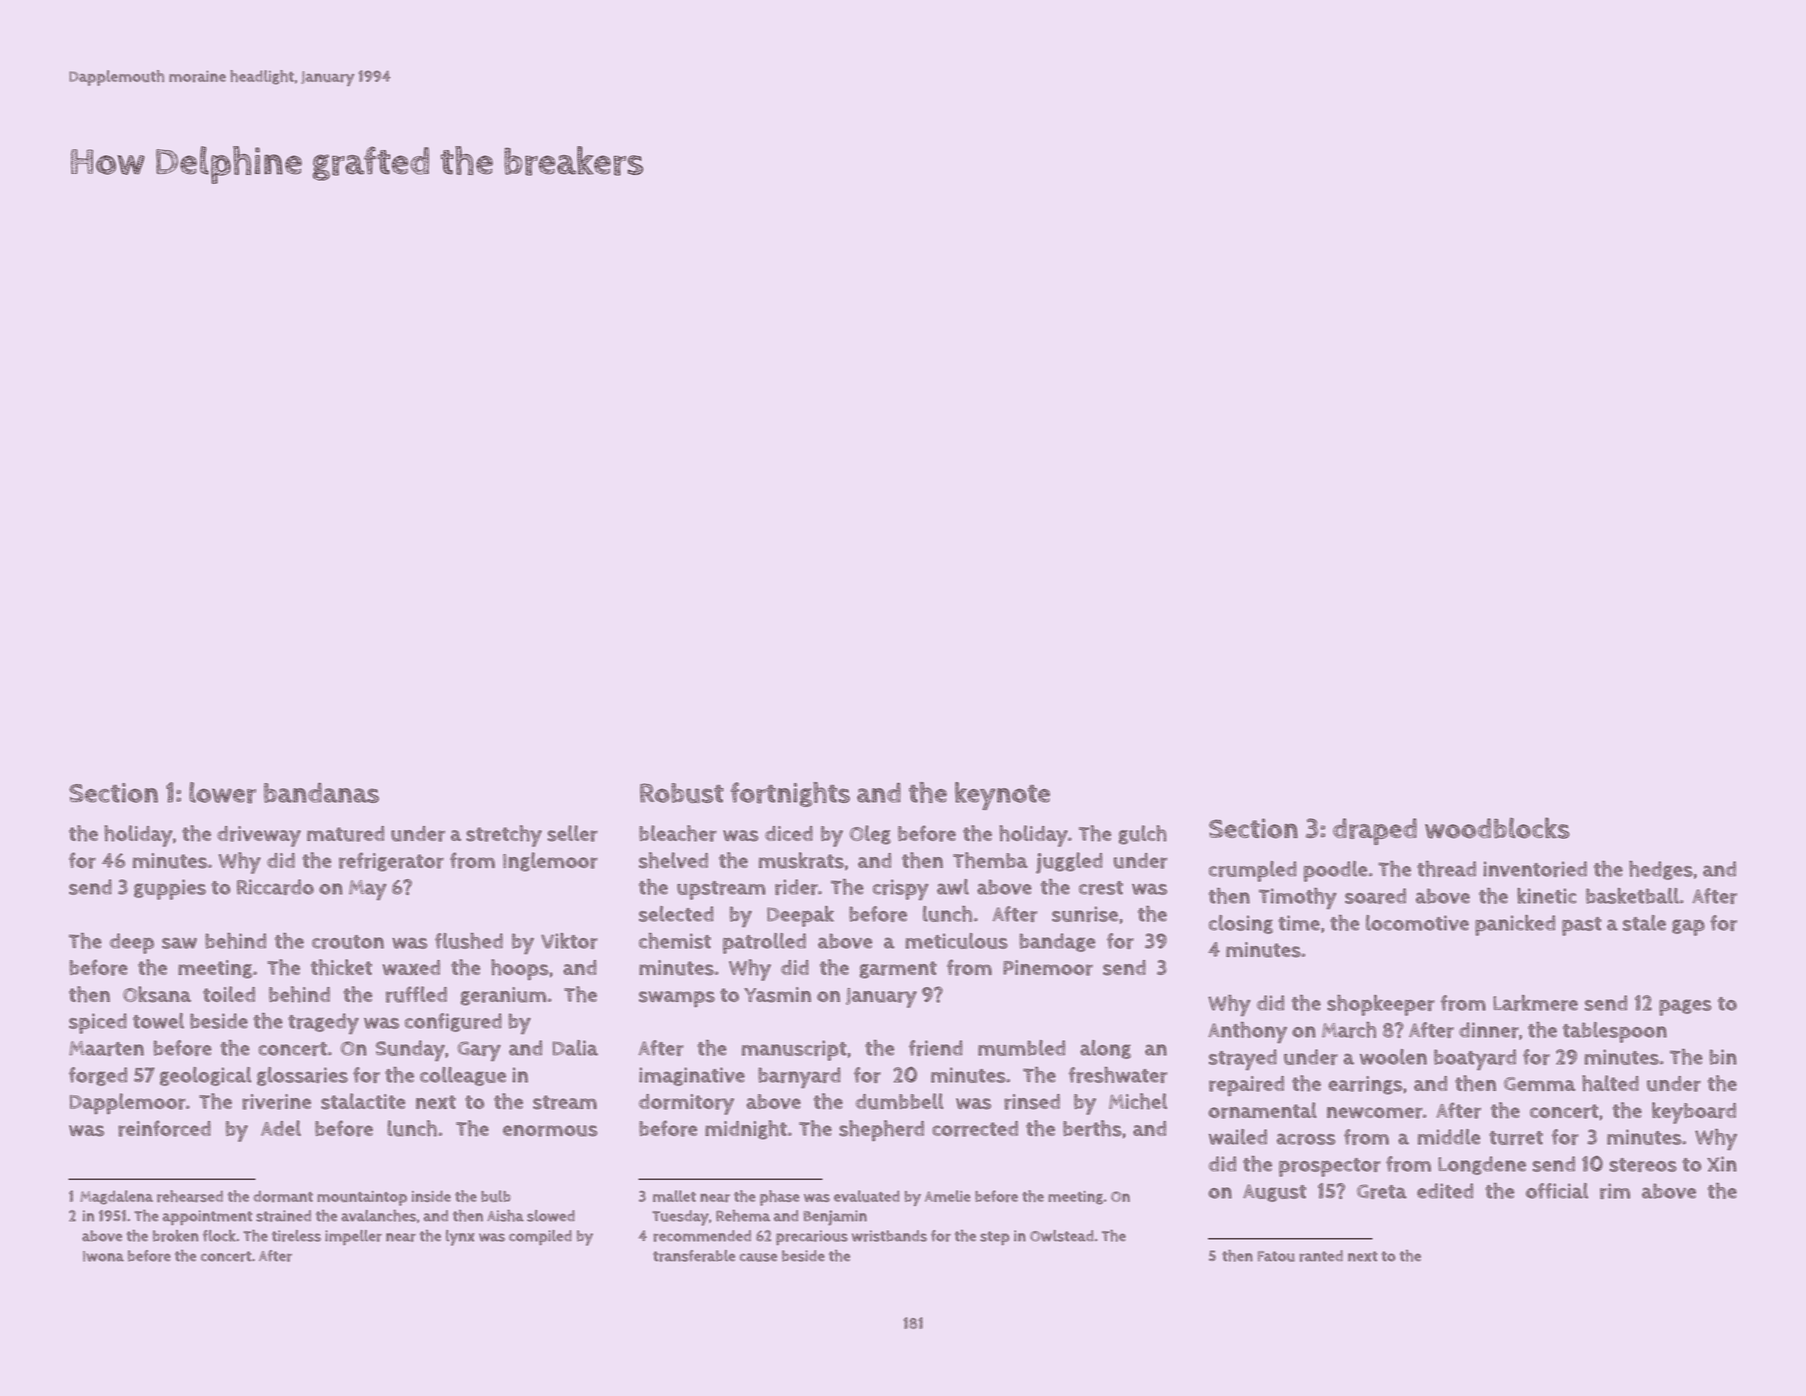 Image resolution: width=1806 pixels, height=1396 pixels. Describe the element at coordinates (1321, 1256) in the screenshot. I see `ranted` at that location.
